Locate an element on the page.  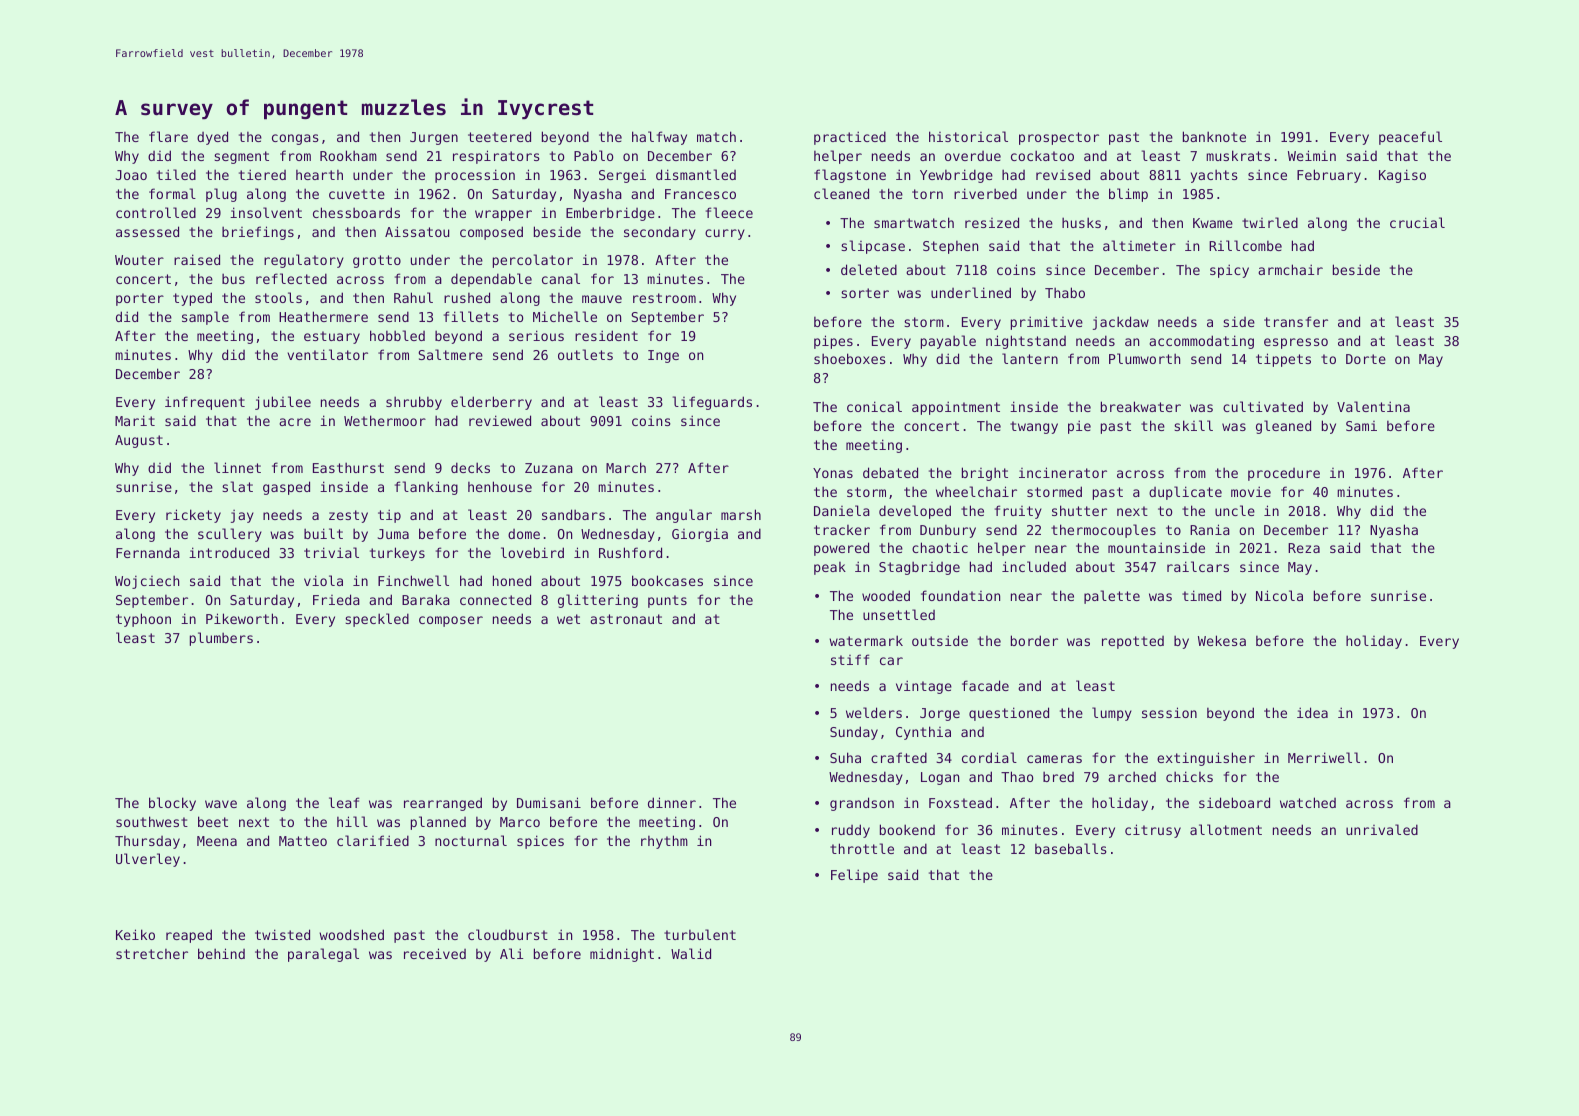
Joao is located at coordinates (131, 175).
